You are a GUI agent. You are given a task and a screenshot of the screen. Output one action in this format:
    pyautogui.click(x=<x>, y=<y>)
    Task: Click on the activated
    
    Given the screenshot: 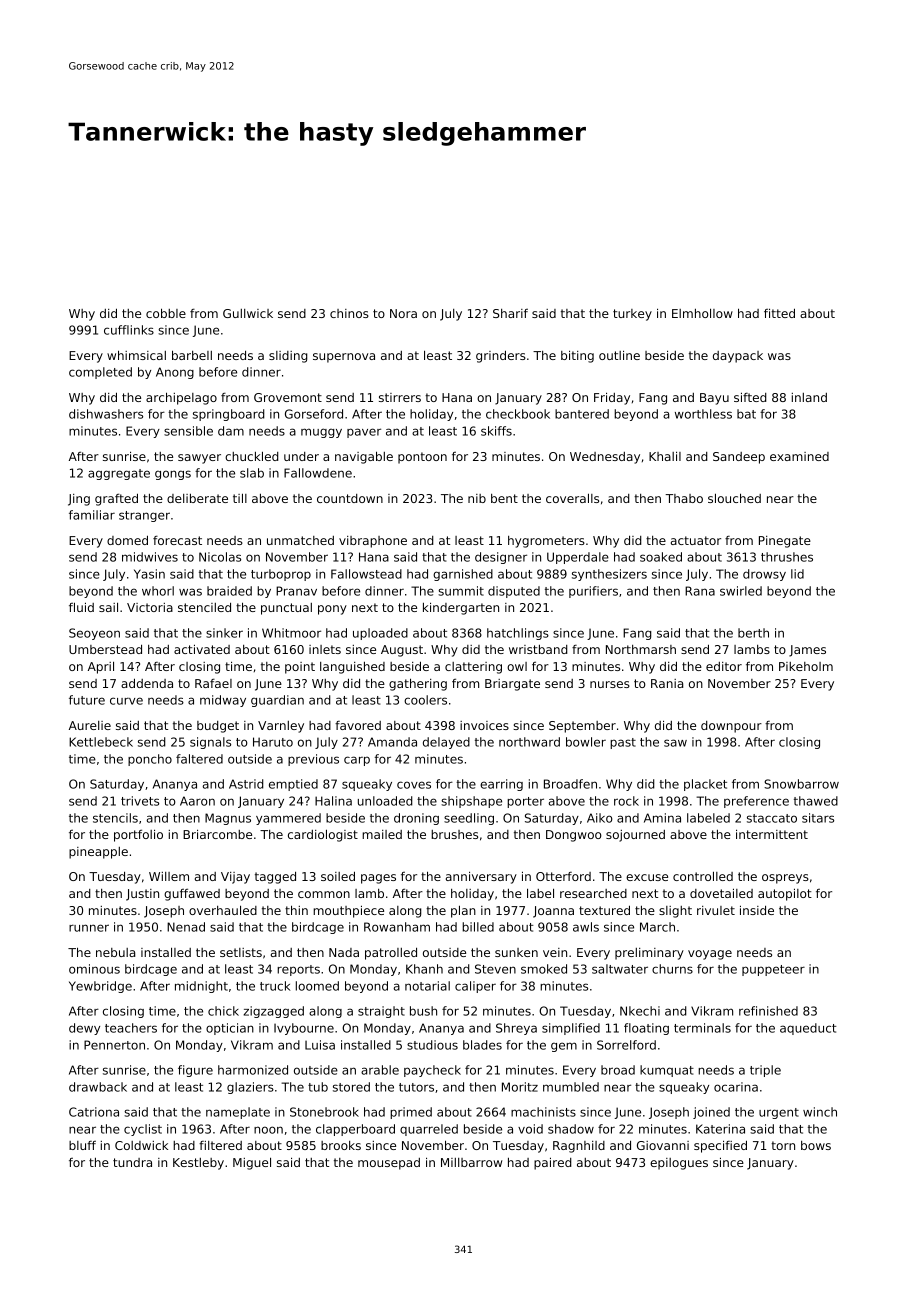 What is the action you would take?
    pyautogui.click(x=202, y=649)
